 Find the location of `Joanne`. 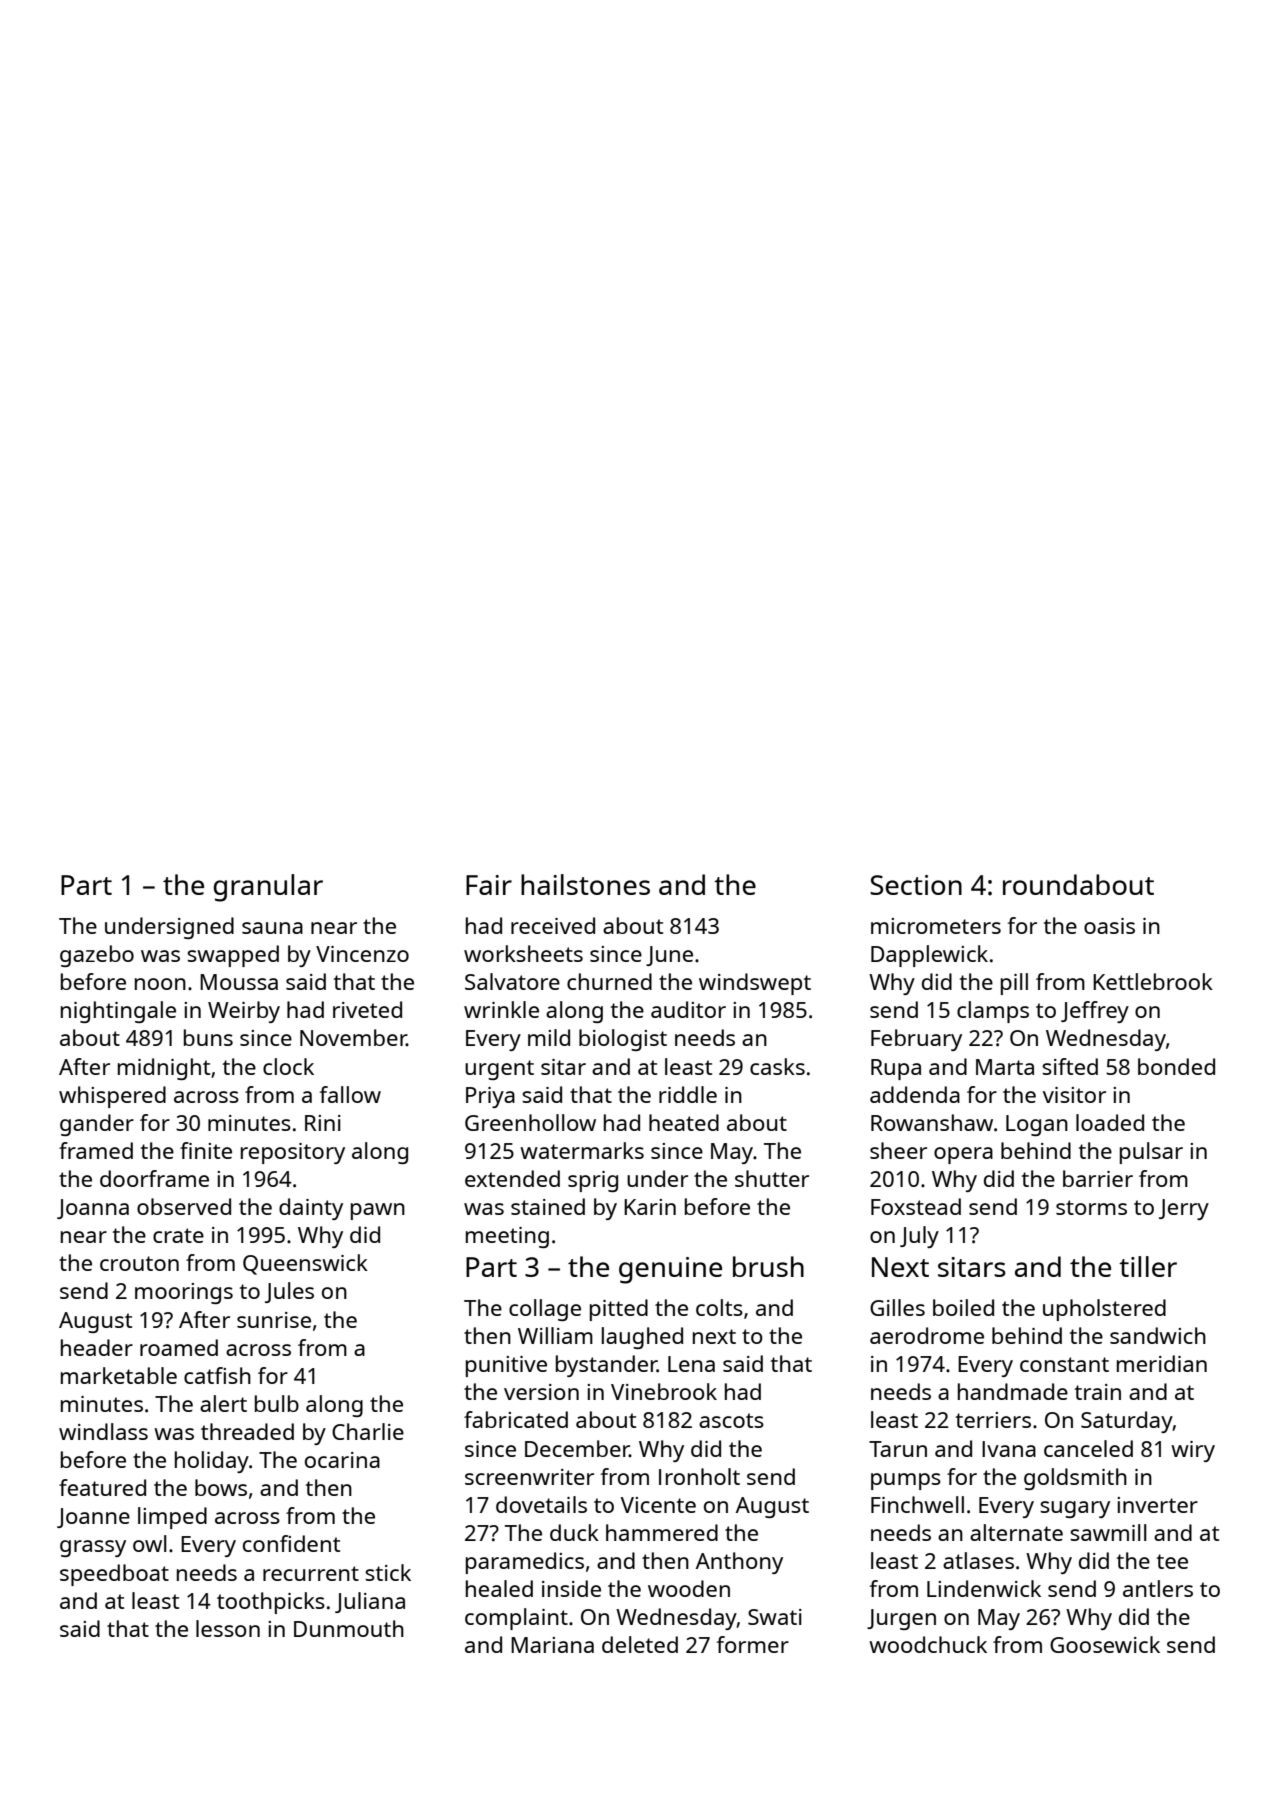

Joanne is located at coordinates (93, 1518).
